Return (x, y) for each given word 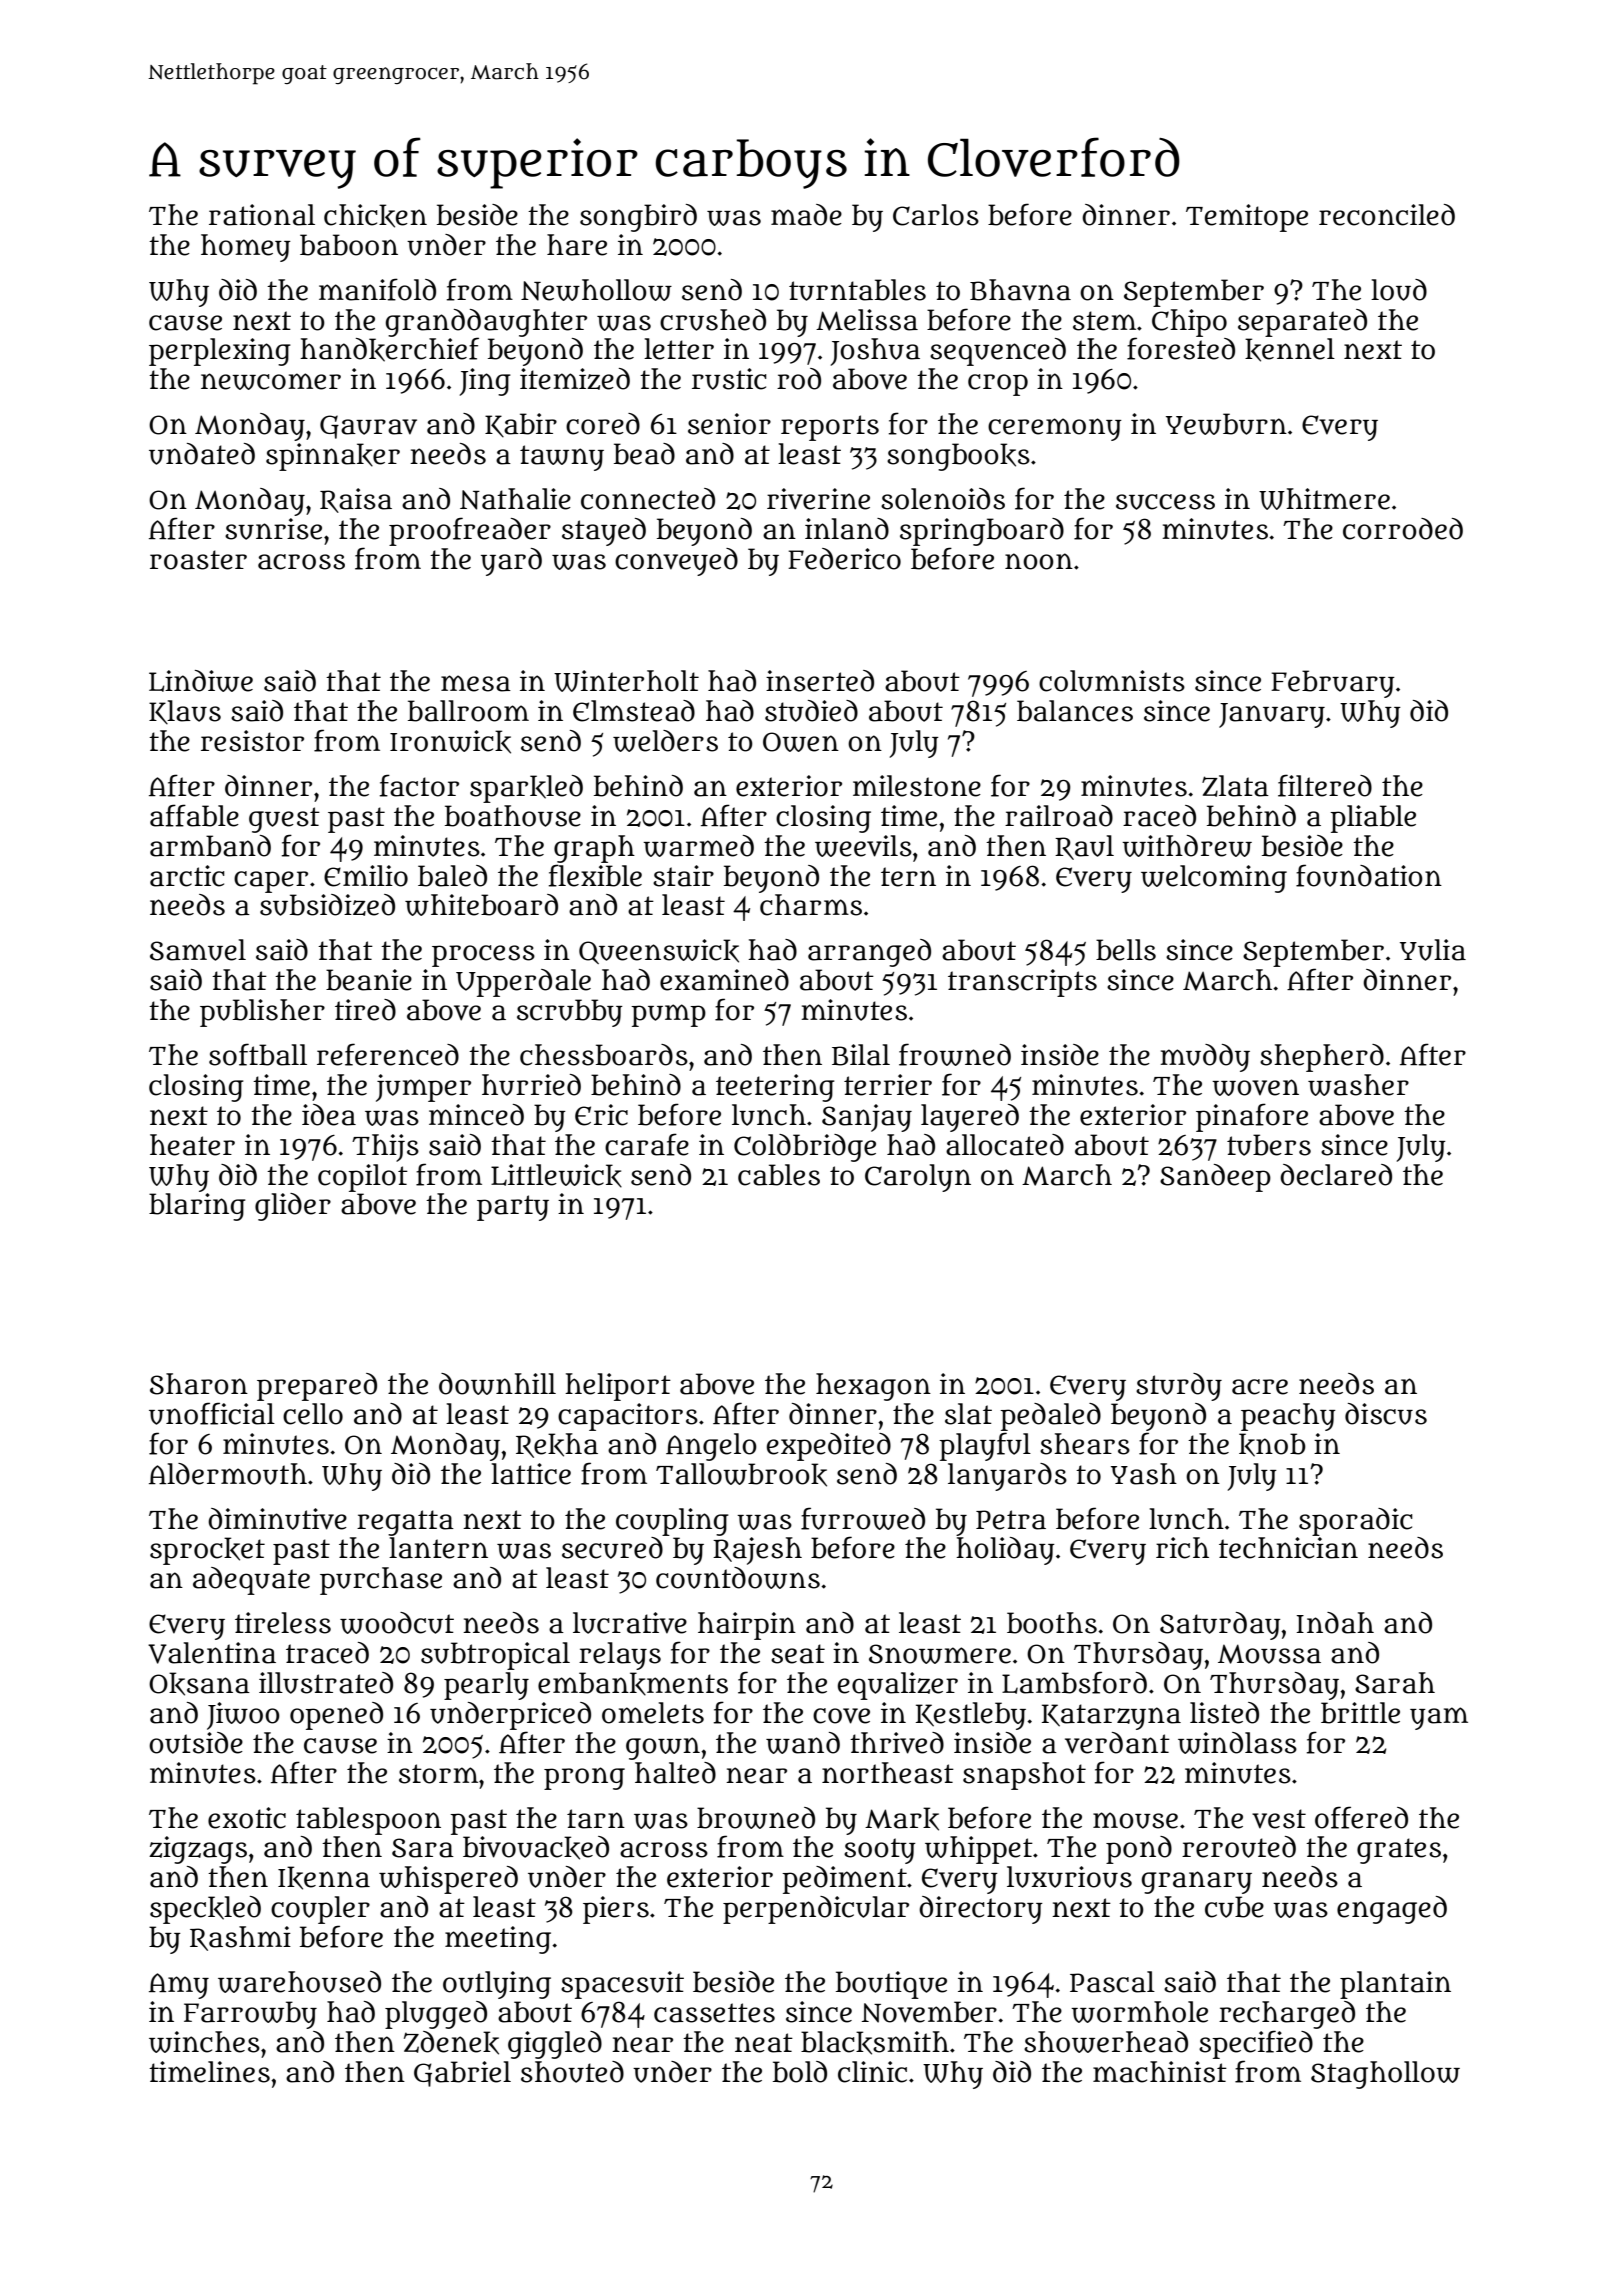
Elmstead (634, 711)
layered (970, 1118)
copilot (363, 1178)
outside (196, 1743)
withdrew (1187, 846)
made (806, 215)
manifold (377, 289)
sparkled (526, 789)
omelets (653, 1713)
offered (1361, 1817)
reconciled (1387, 215)
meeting (498, 1940)
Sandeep (1215, 1178)
